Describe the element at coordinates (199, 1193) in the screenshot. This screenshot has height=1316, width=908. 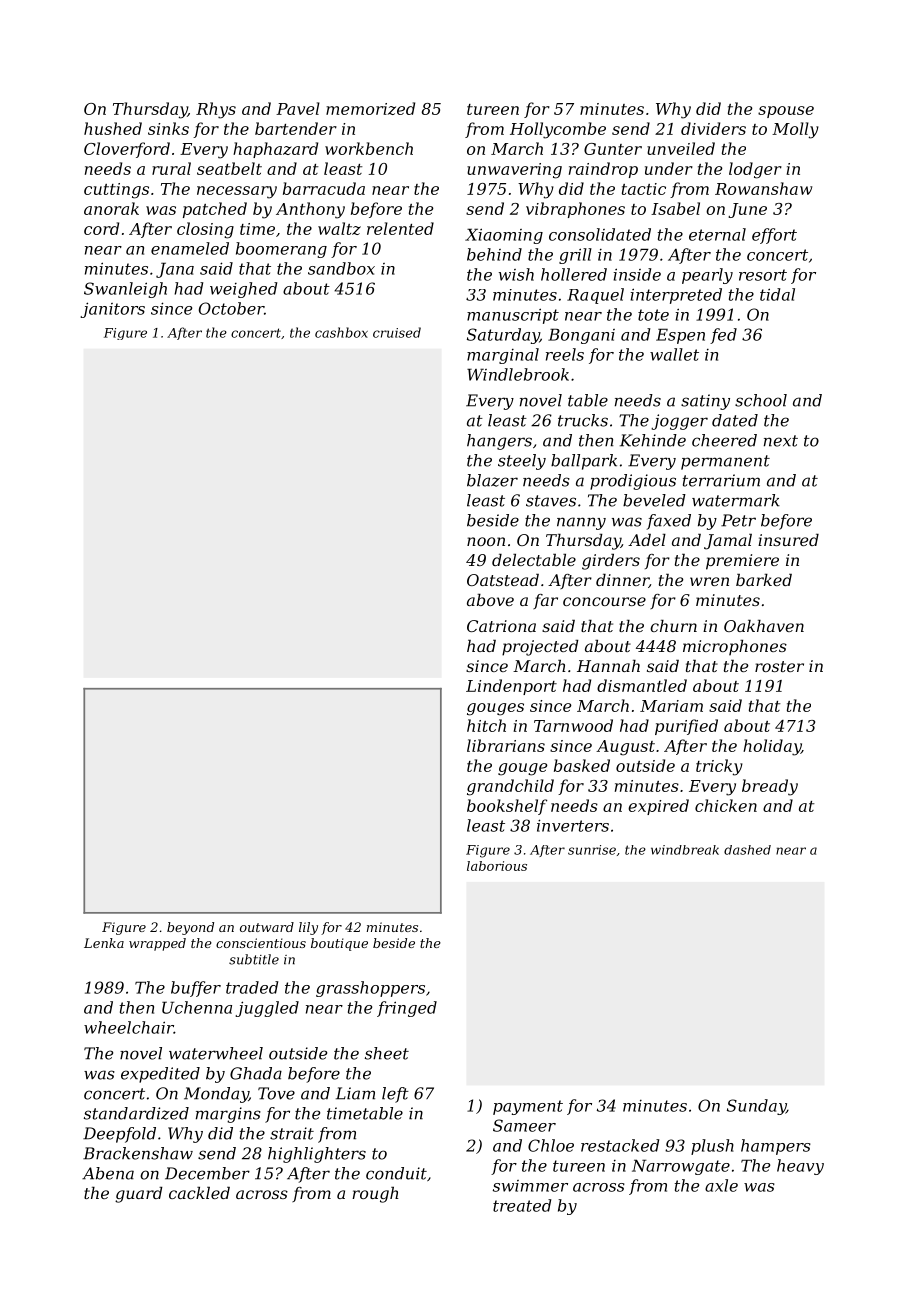
I see `cackled` at that location.
